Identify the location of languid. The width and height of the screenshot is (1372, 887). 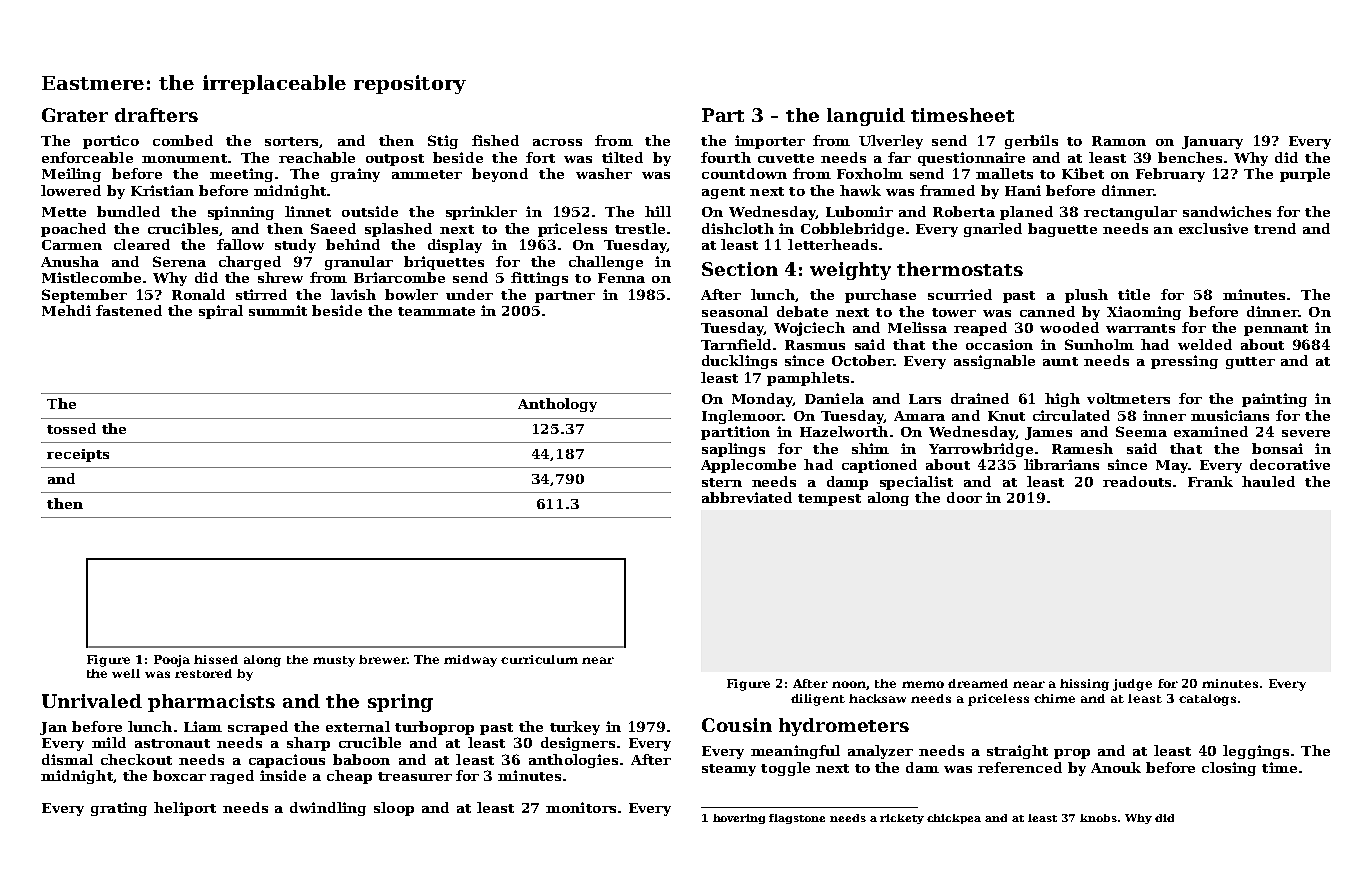
(866, 117).
